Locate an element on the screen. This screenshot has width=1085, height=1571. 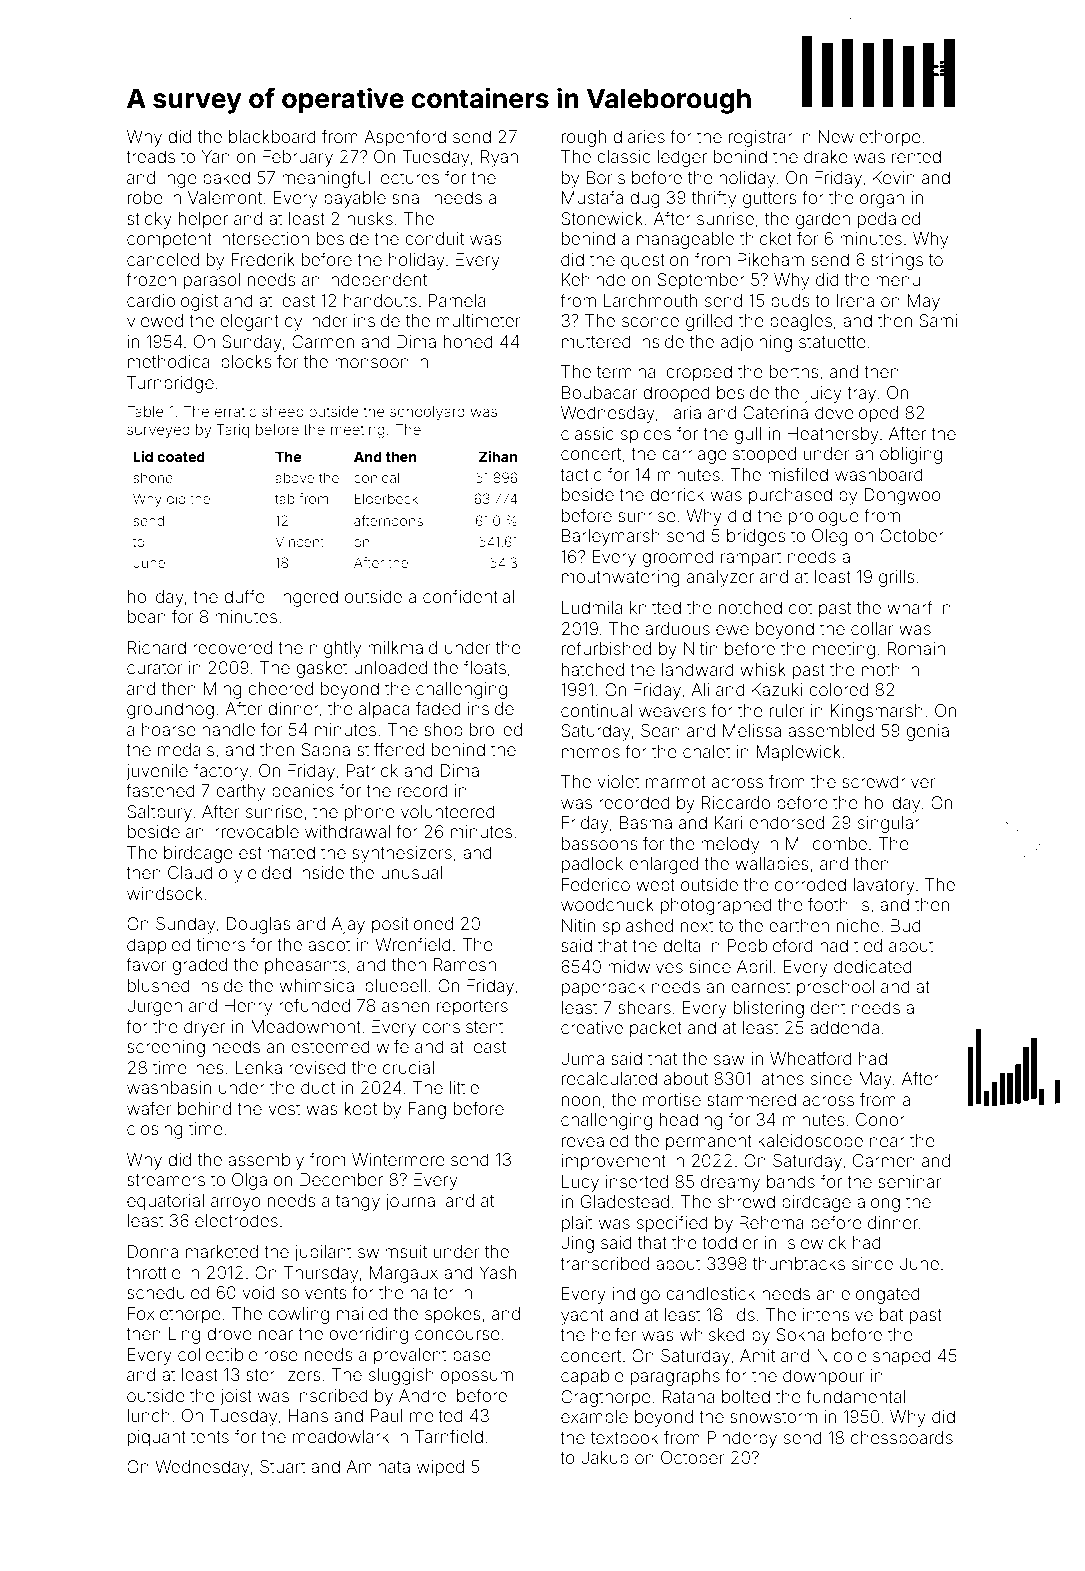
kaleidoscope is located at coordinates (810, 1142).
